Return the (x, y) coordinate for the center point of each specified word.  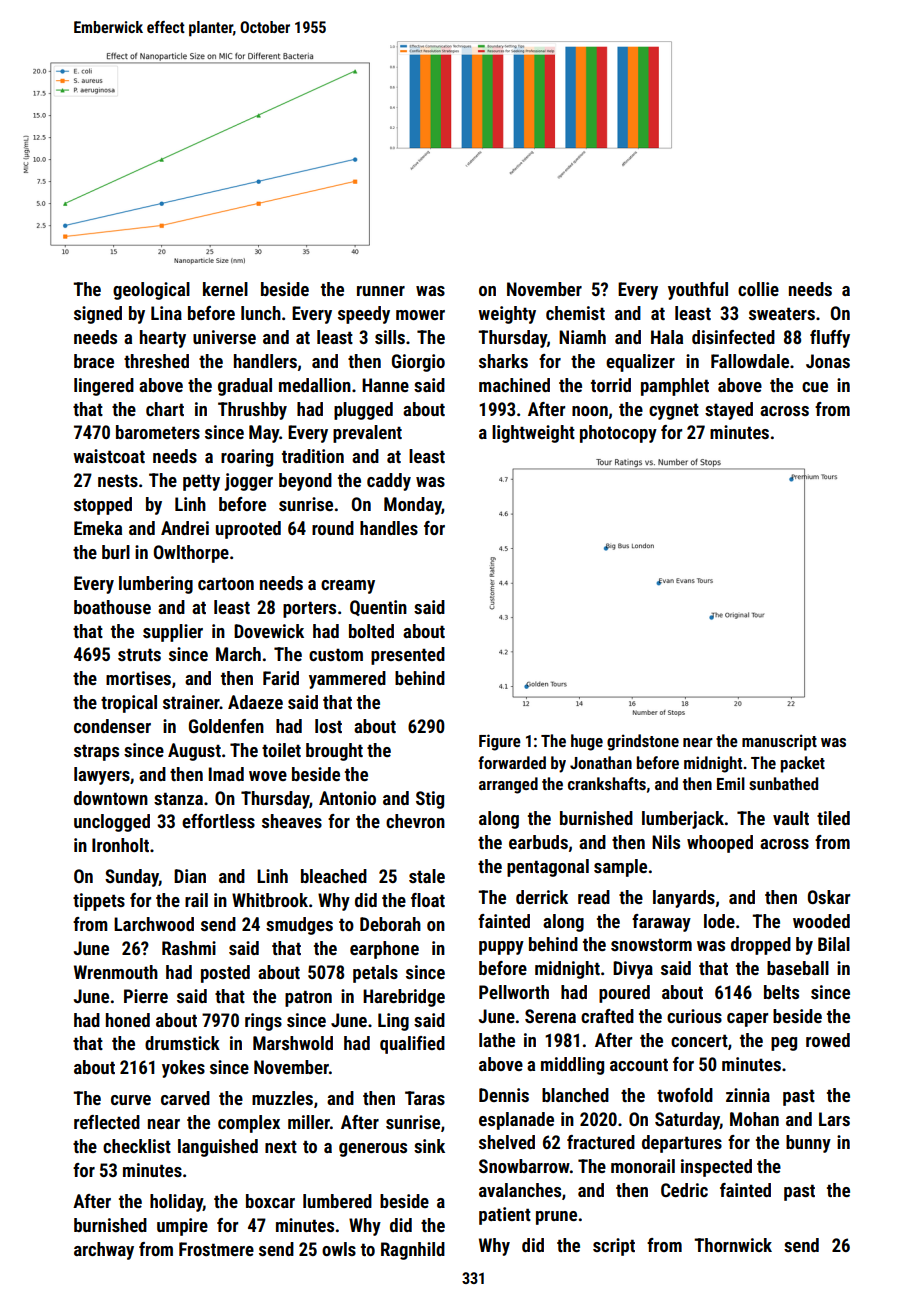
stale (427, 876)
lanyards (684, 899)
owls (339, 1249)
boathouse (112, 607)
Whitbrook (270, 900)
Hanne (385, 385)
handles (389, 528)
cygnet (674, 411)
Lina (166, 313)
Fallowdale (750, 361)
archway (104, 1251)
